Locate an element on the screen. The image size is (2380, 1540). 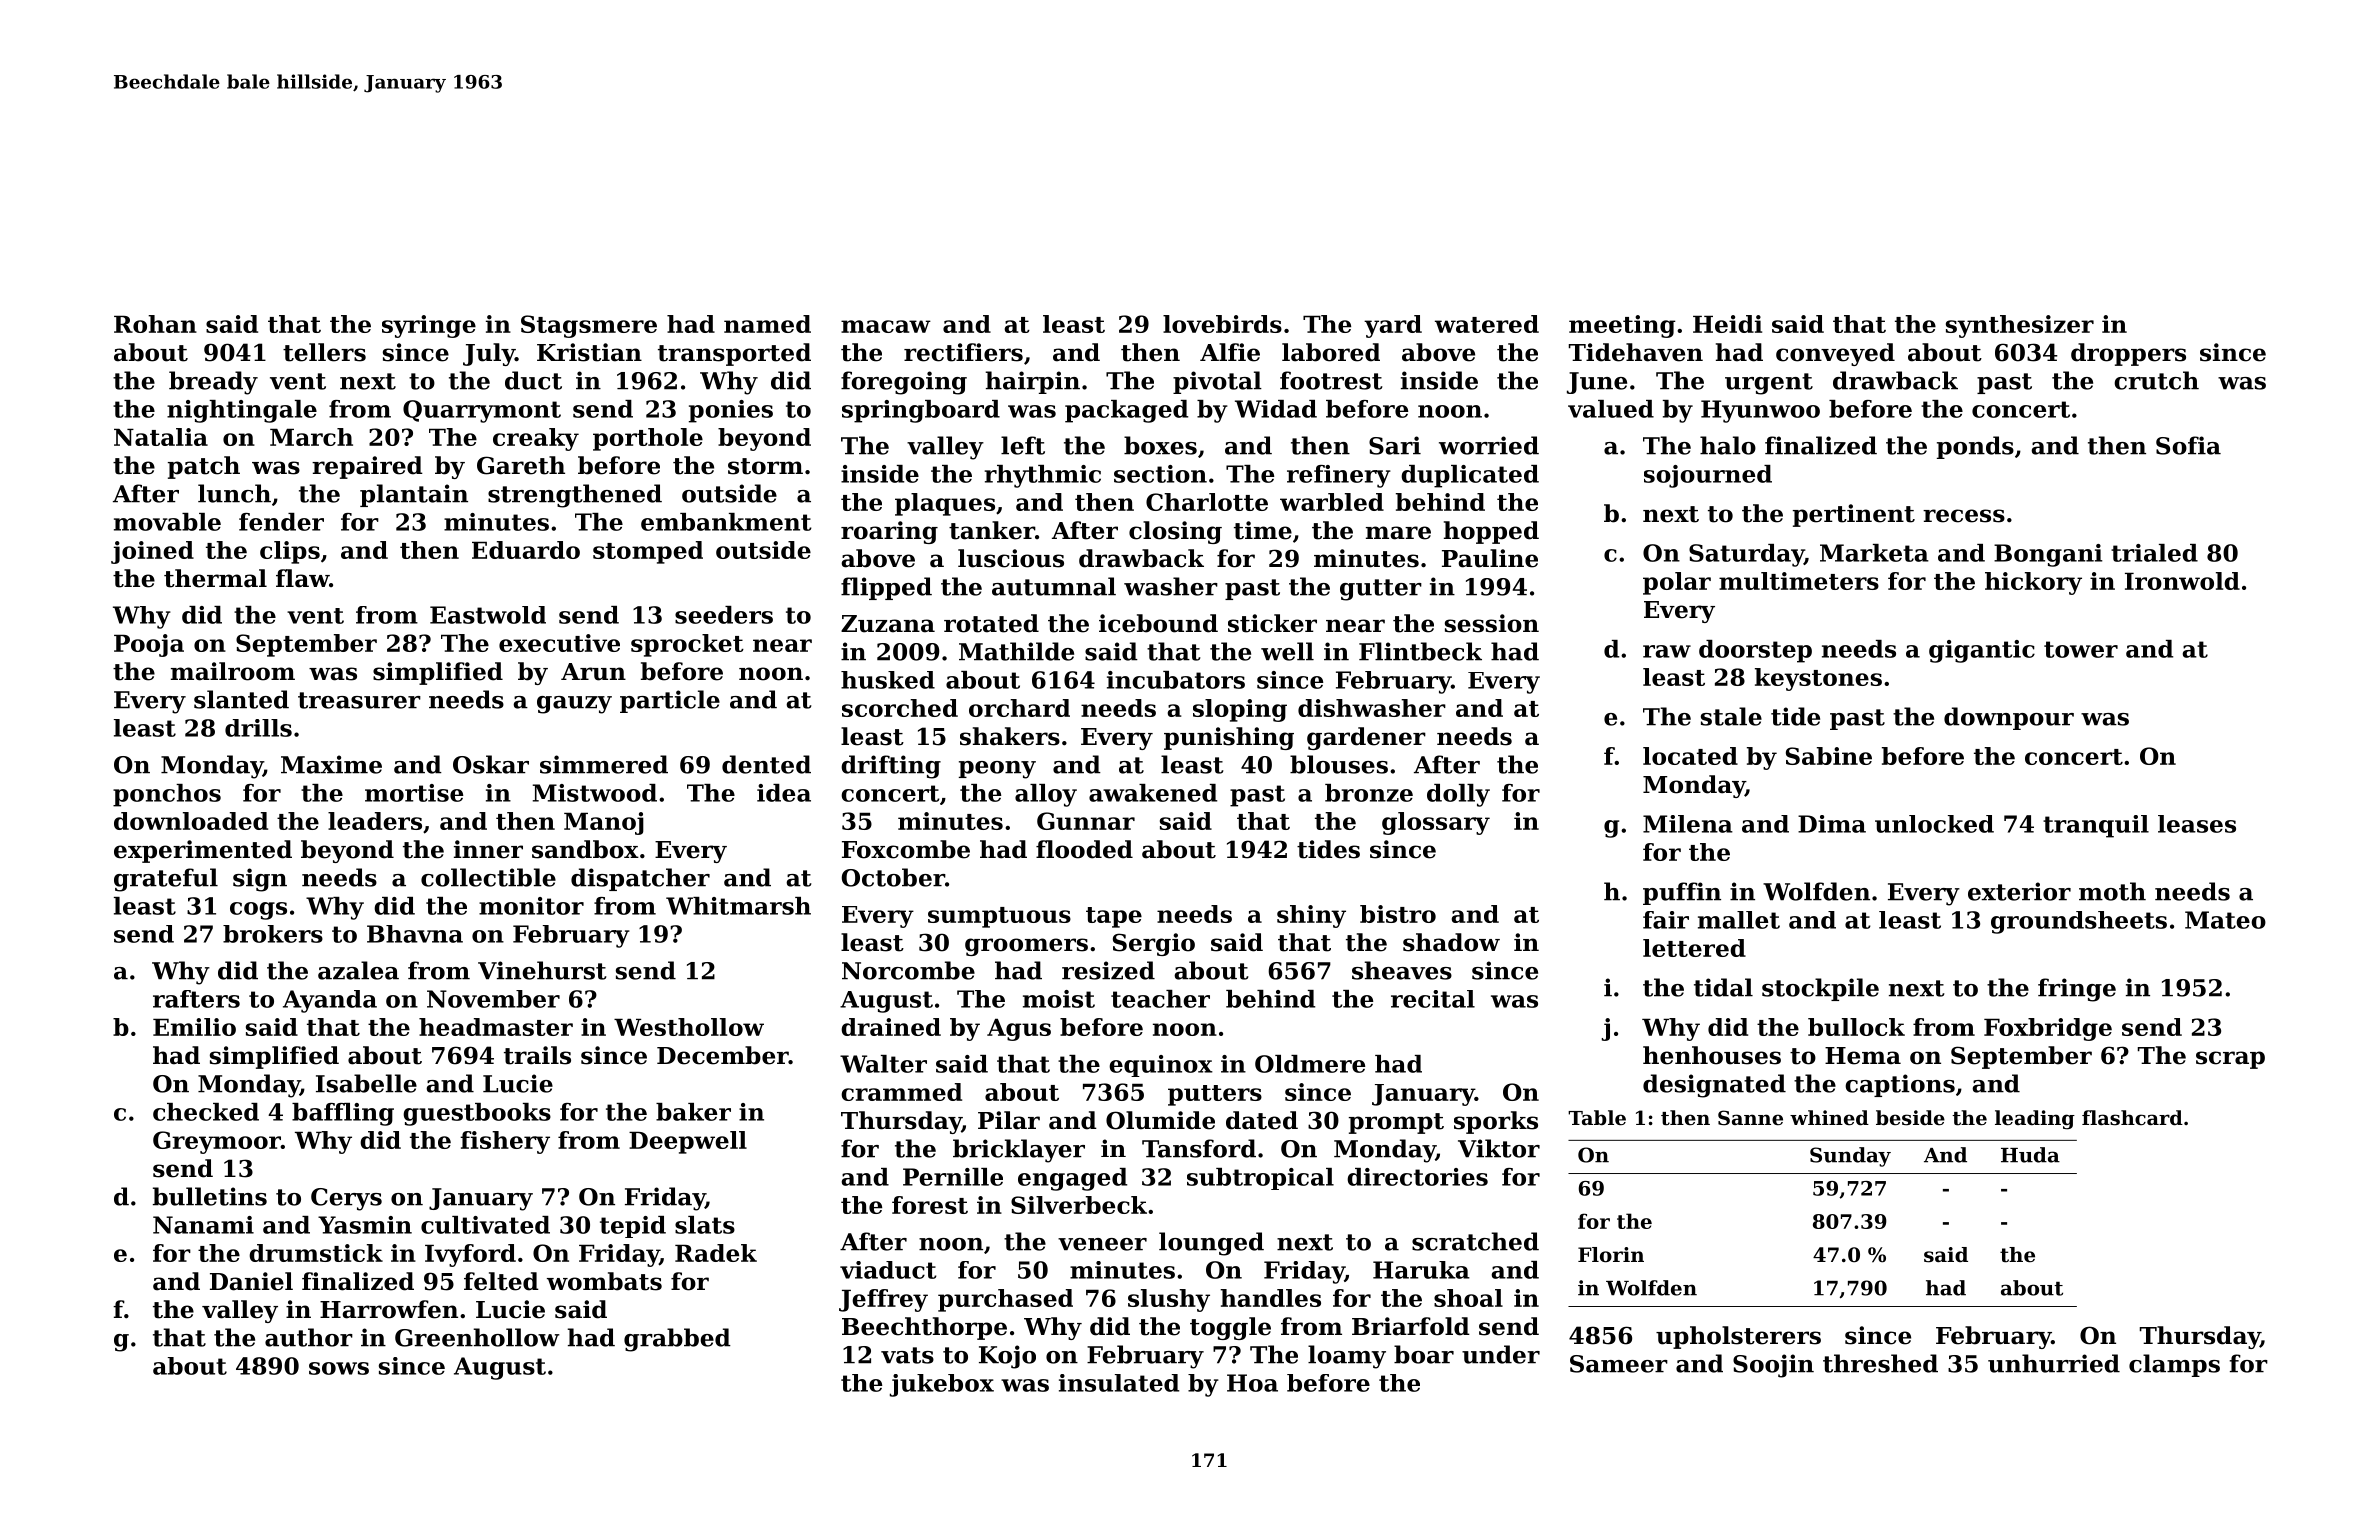
named is located at coordinates (767, 324).
